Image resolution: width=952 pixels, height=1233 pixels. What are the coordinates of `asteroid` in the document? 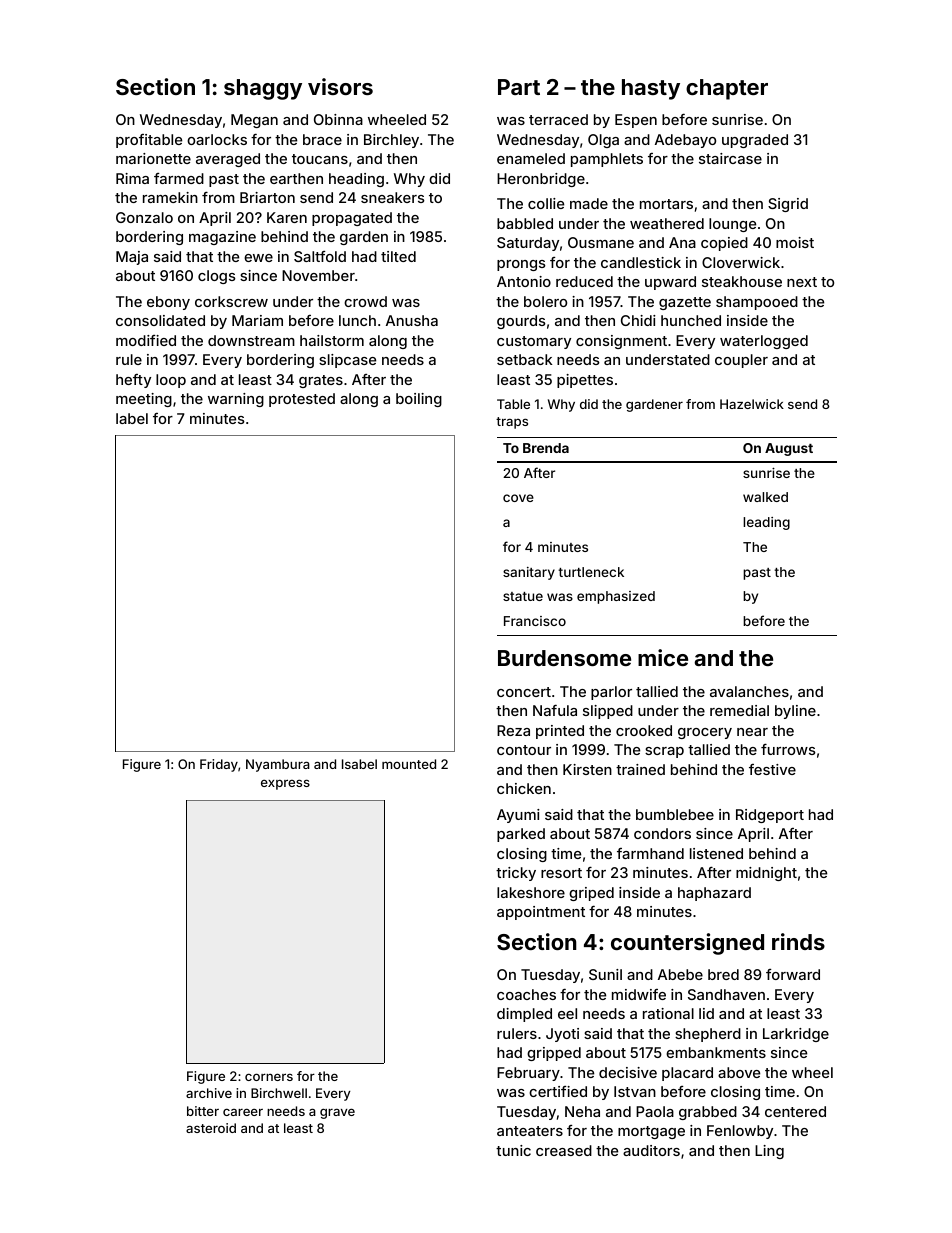 It's located at (211, 1128).
